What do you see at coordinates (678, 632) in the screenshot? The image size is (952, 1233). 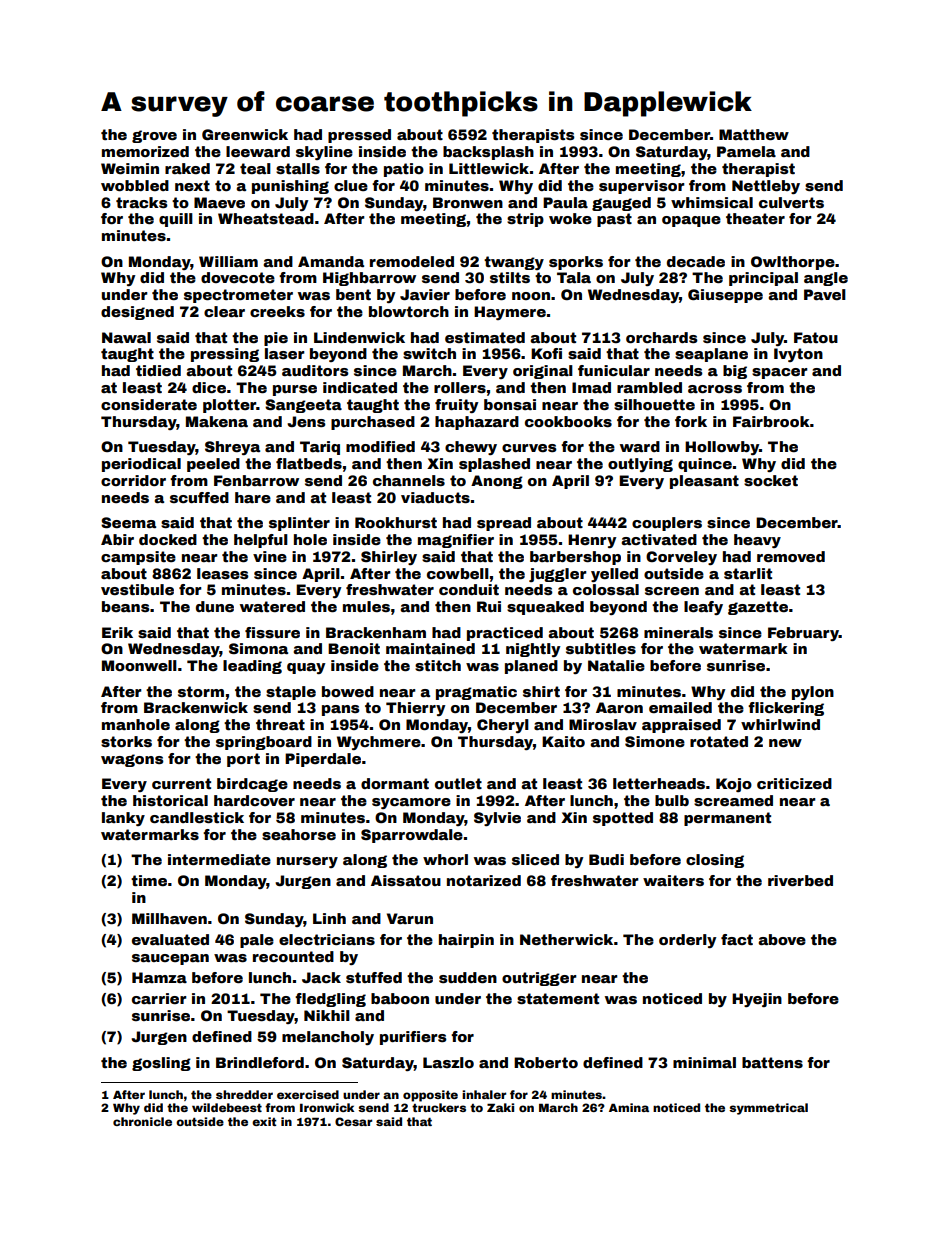 I see `minerals` at bounding box center [678, 632].
